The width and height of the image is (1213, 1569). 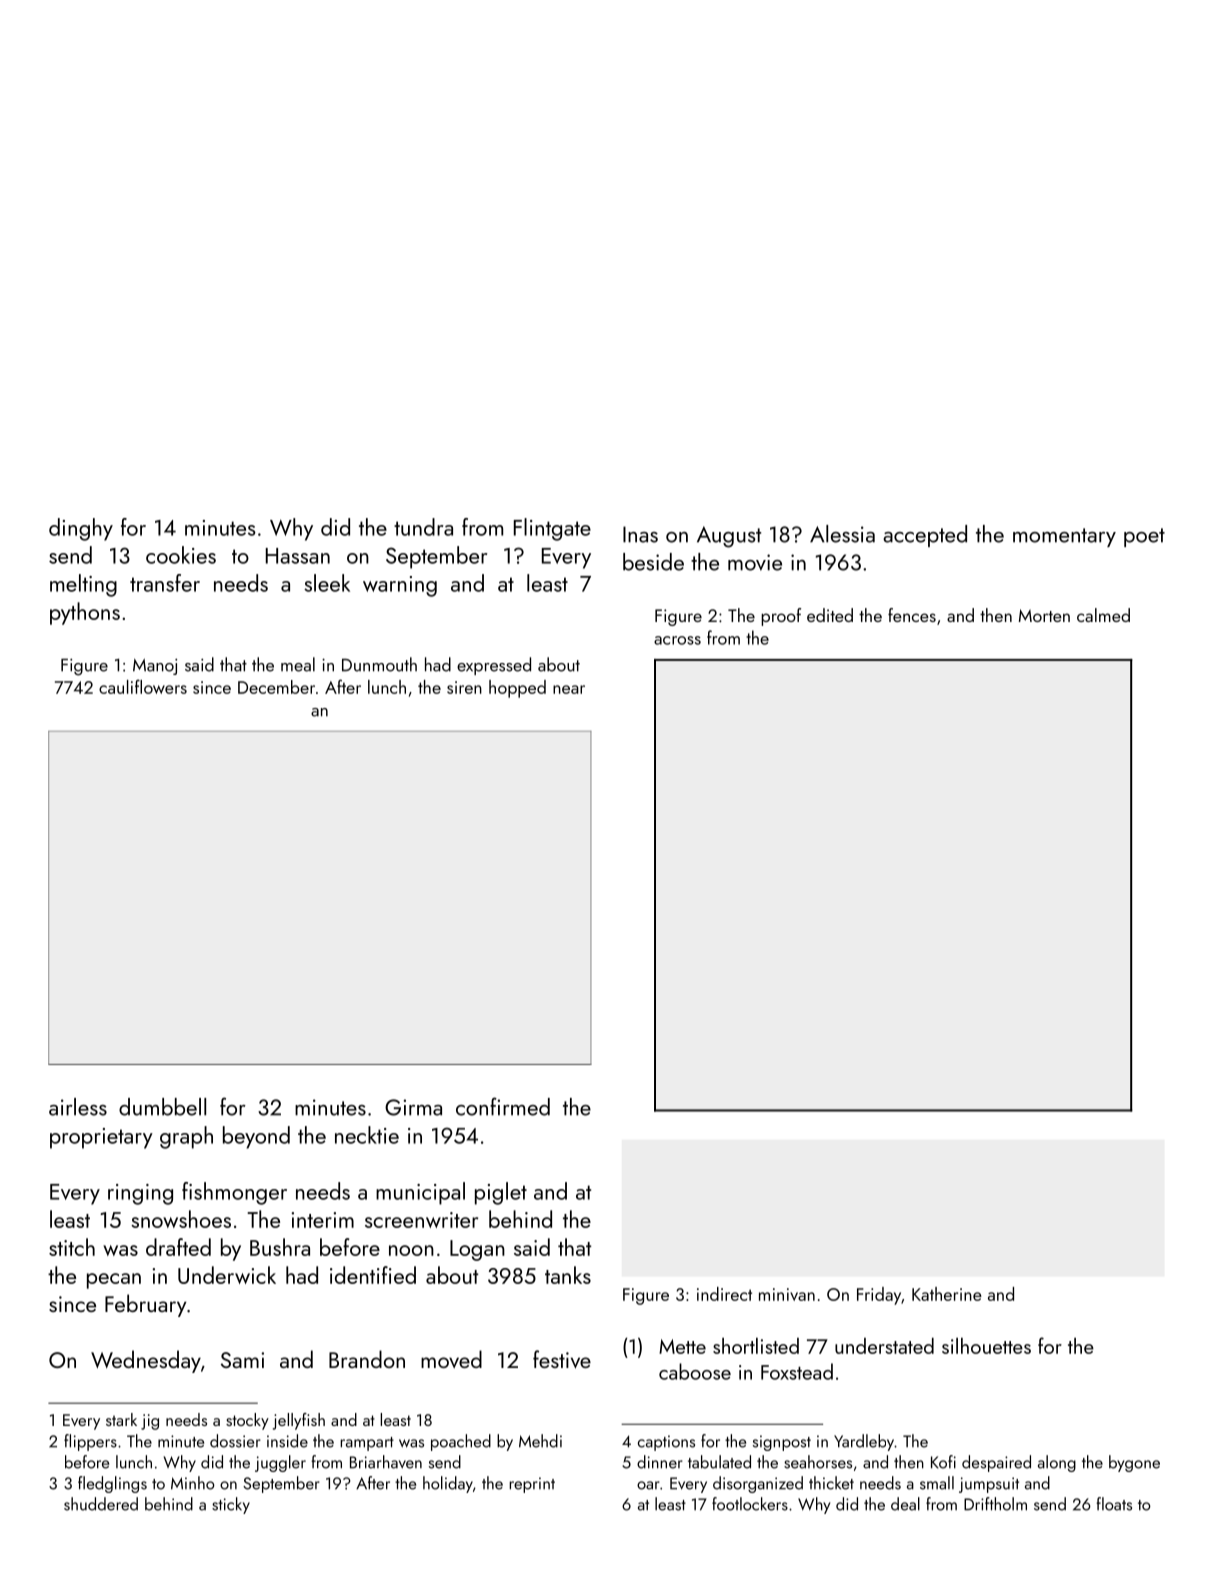 What do you see at coordinates (879, 1296) in the image?
I see `Friday` at bounding box center [879, 1296].
